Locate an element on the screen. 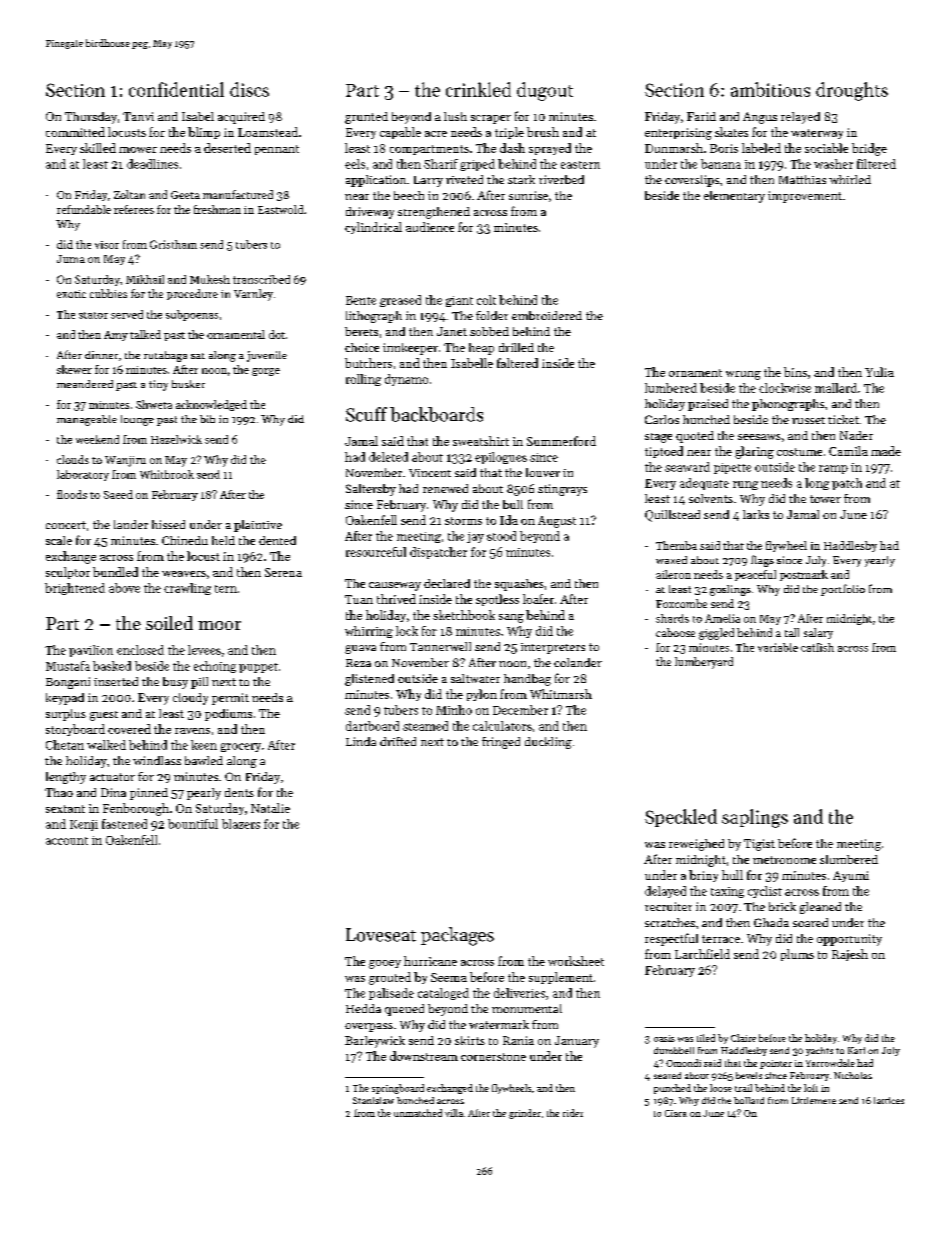  Summerford is located at coordinates (561, 441).
